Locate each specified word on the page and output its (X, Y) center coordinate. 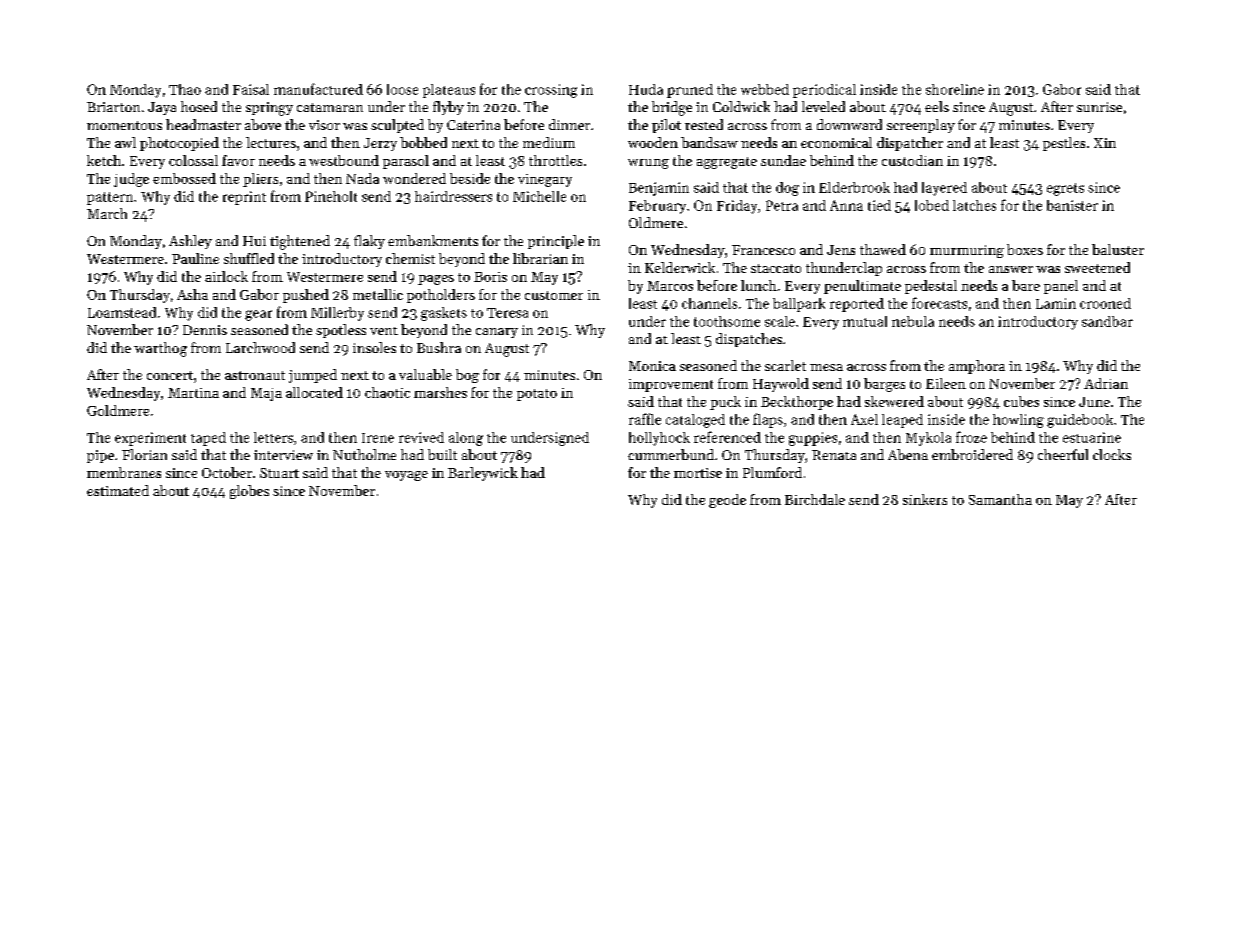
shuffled (249, 258)
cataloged (695, 421)
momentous (124, 125)
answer (1011, 269)
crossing (551, 91)
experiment (150, 439)
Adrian (1106, 383)
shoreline (955, 89)
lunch (759, 285)
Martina (193, 393)
